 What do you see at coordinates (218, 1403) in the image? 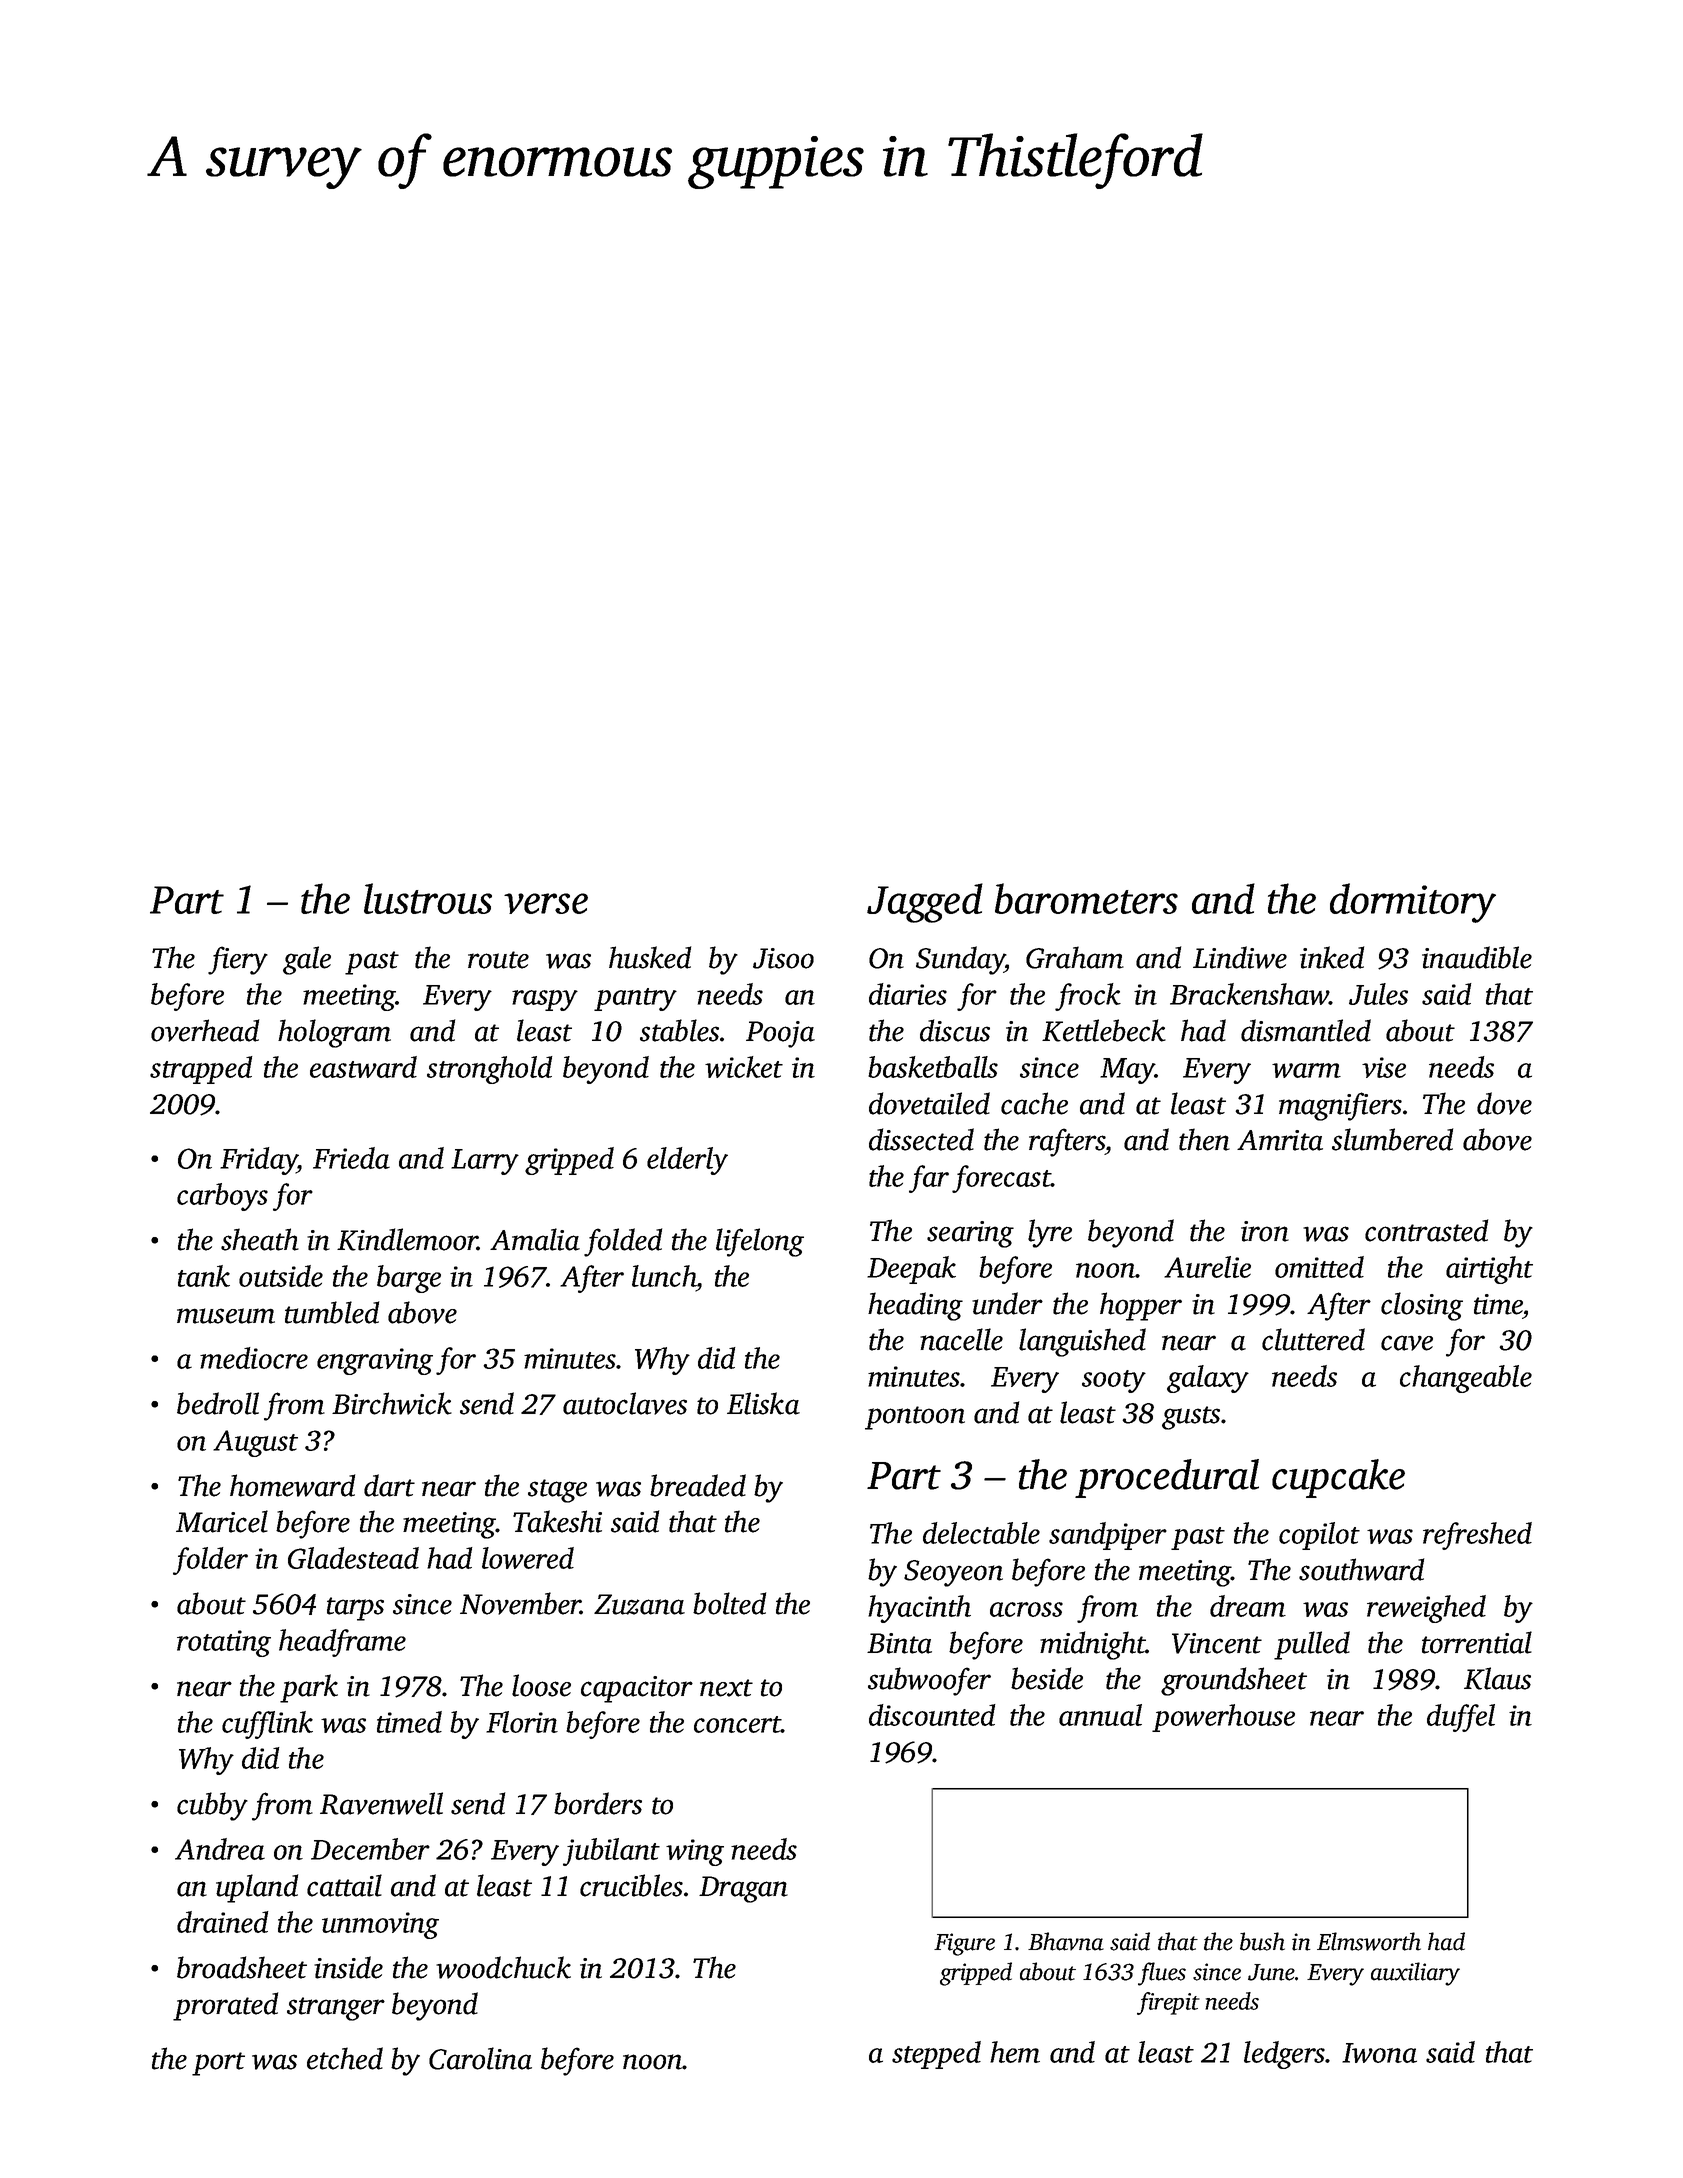
I see `bedroll` at bounding box center [218, 1403].
